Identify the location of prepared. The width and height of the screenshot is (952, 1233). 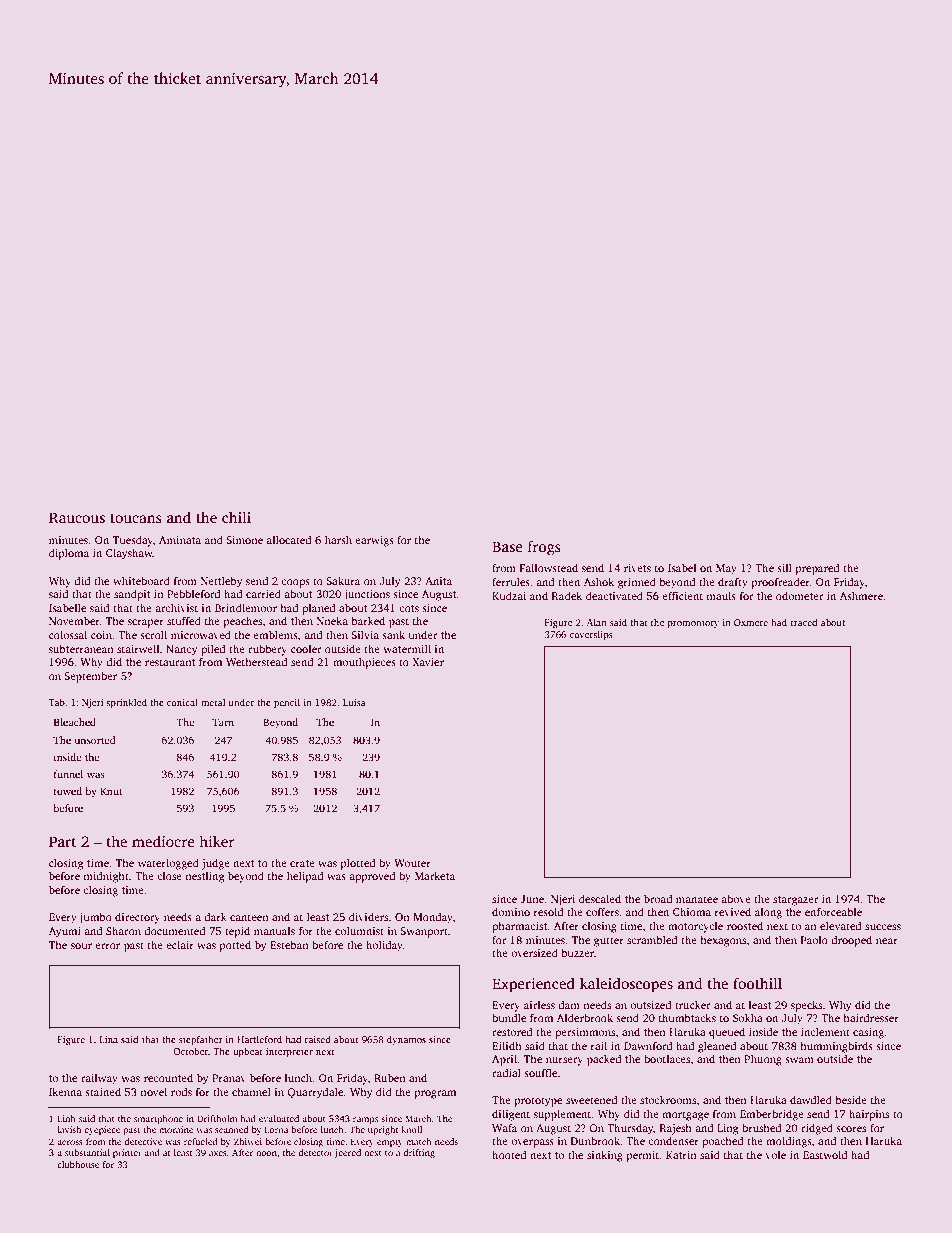
(818, 569).
